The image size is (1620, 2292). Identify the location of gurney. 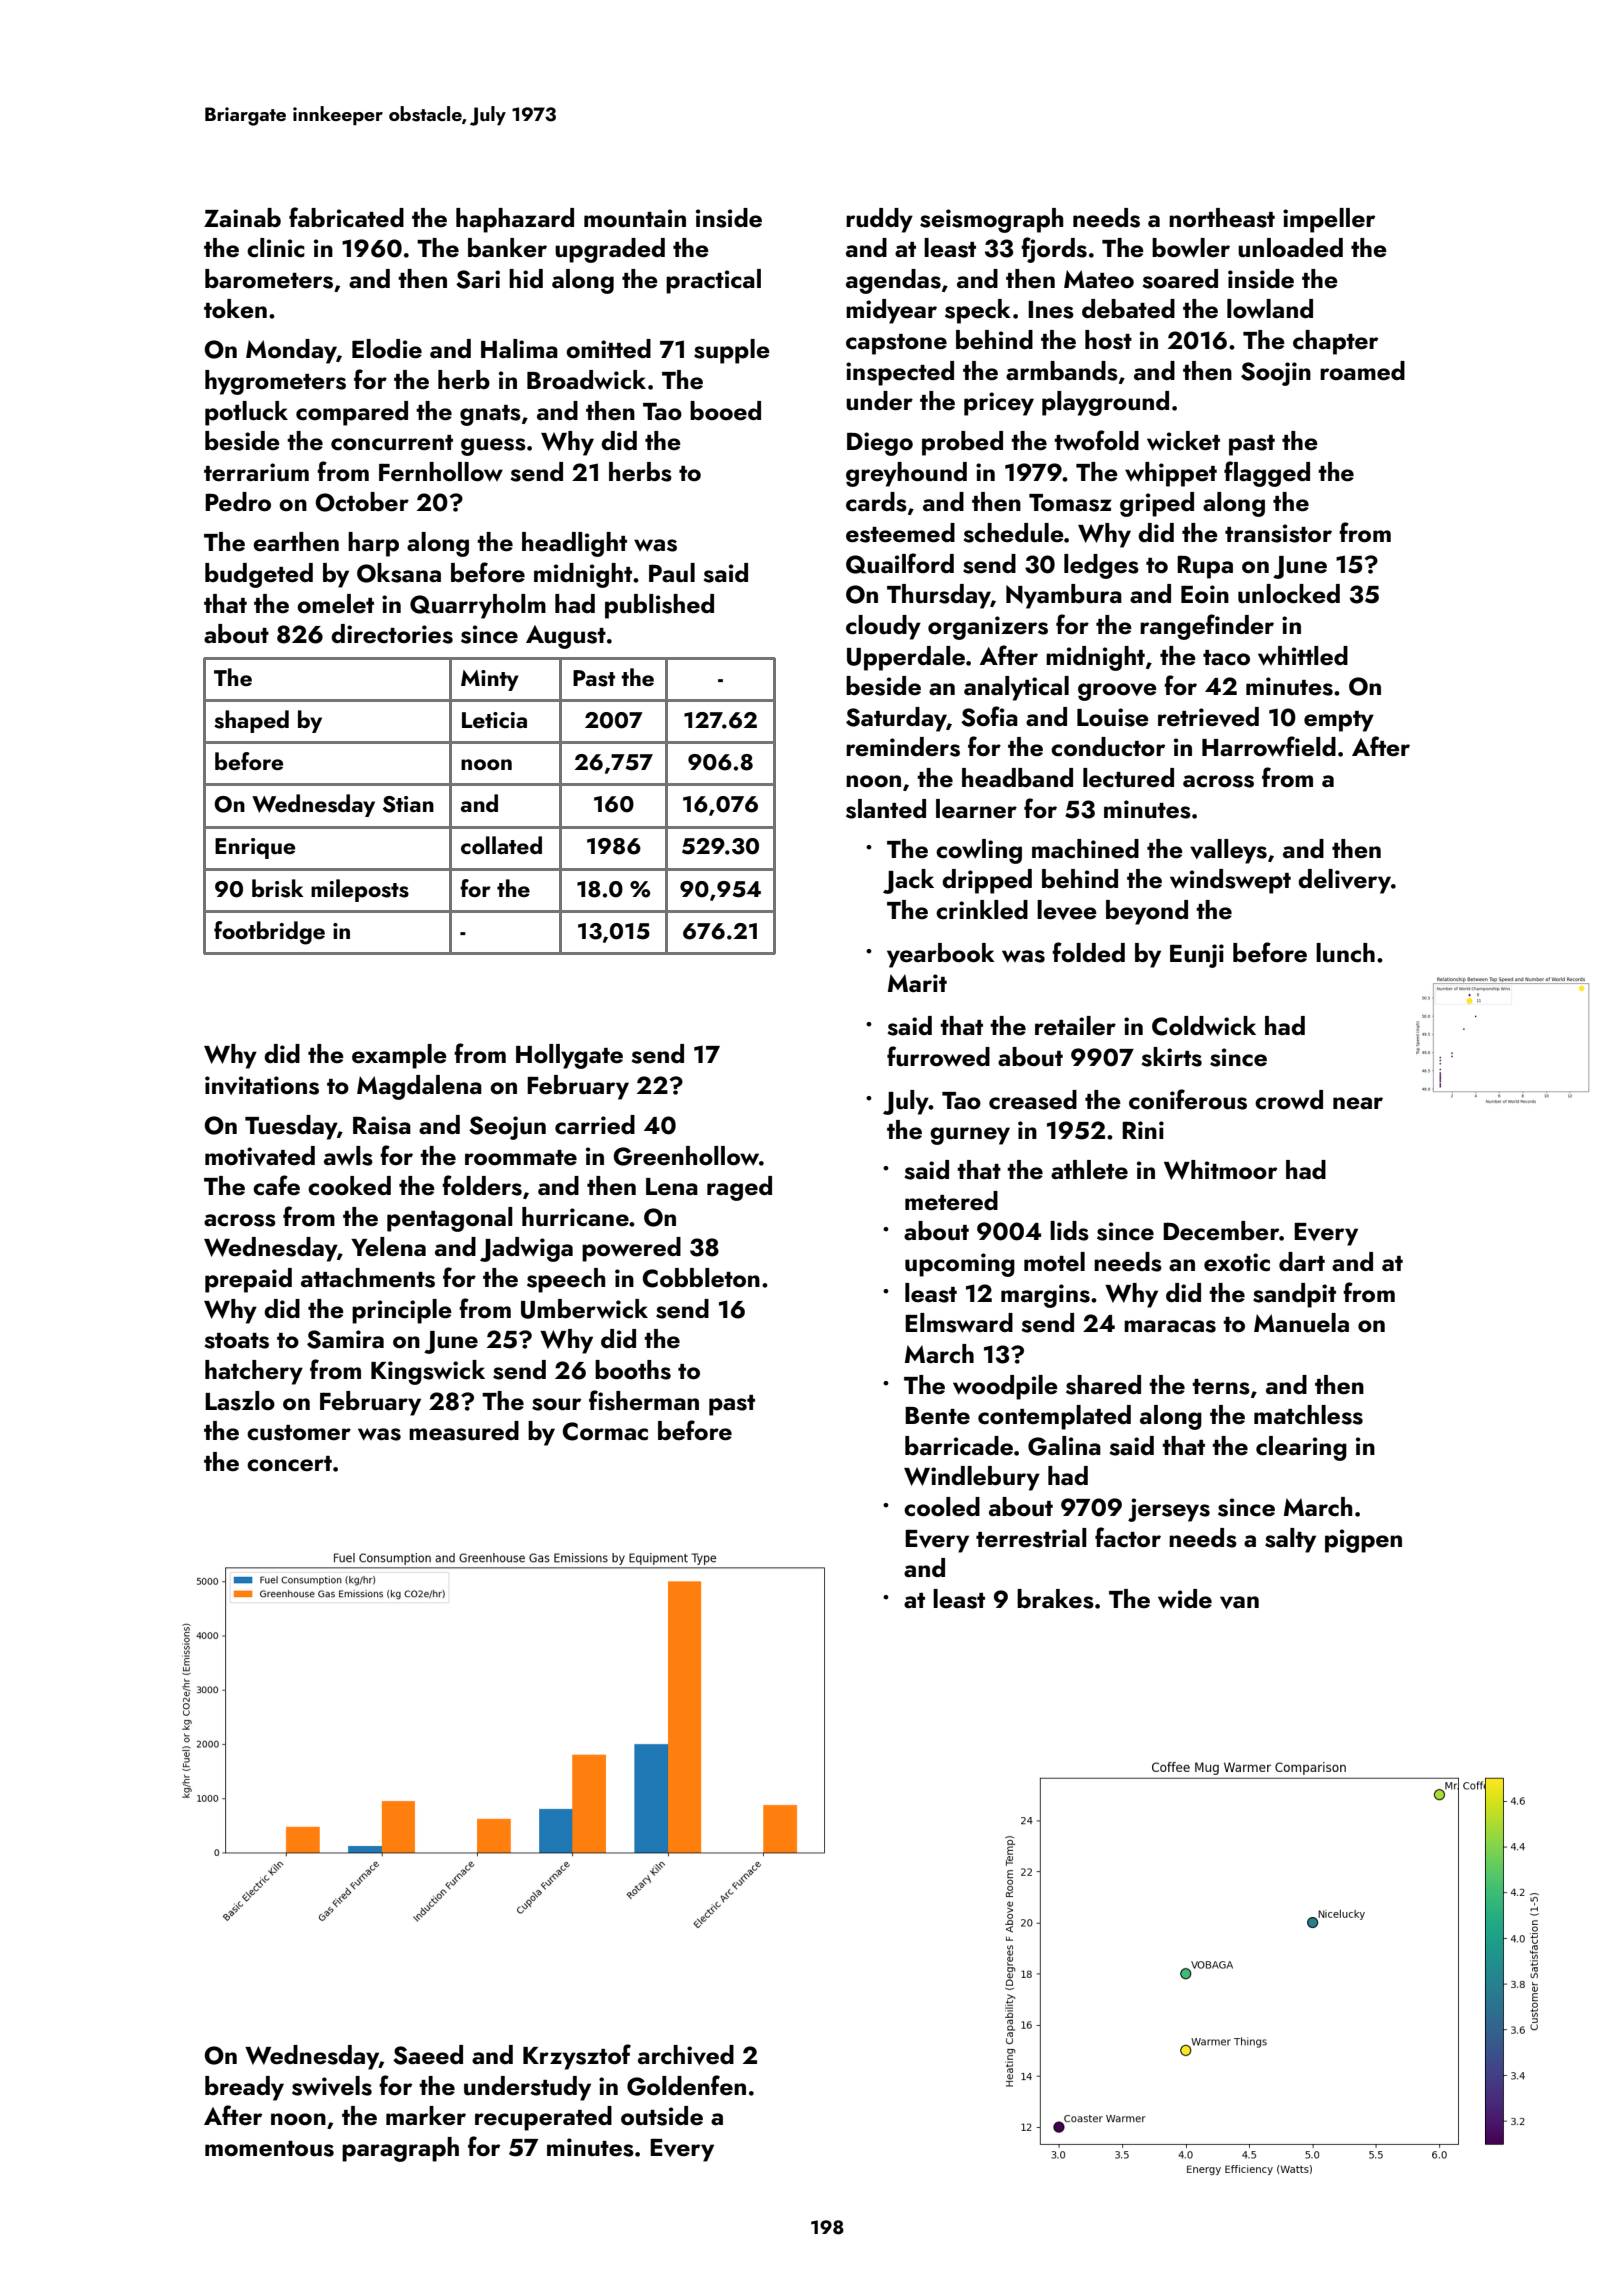
(970, 1136).
